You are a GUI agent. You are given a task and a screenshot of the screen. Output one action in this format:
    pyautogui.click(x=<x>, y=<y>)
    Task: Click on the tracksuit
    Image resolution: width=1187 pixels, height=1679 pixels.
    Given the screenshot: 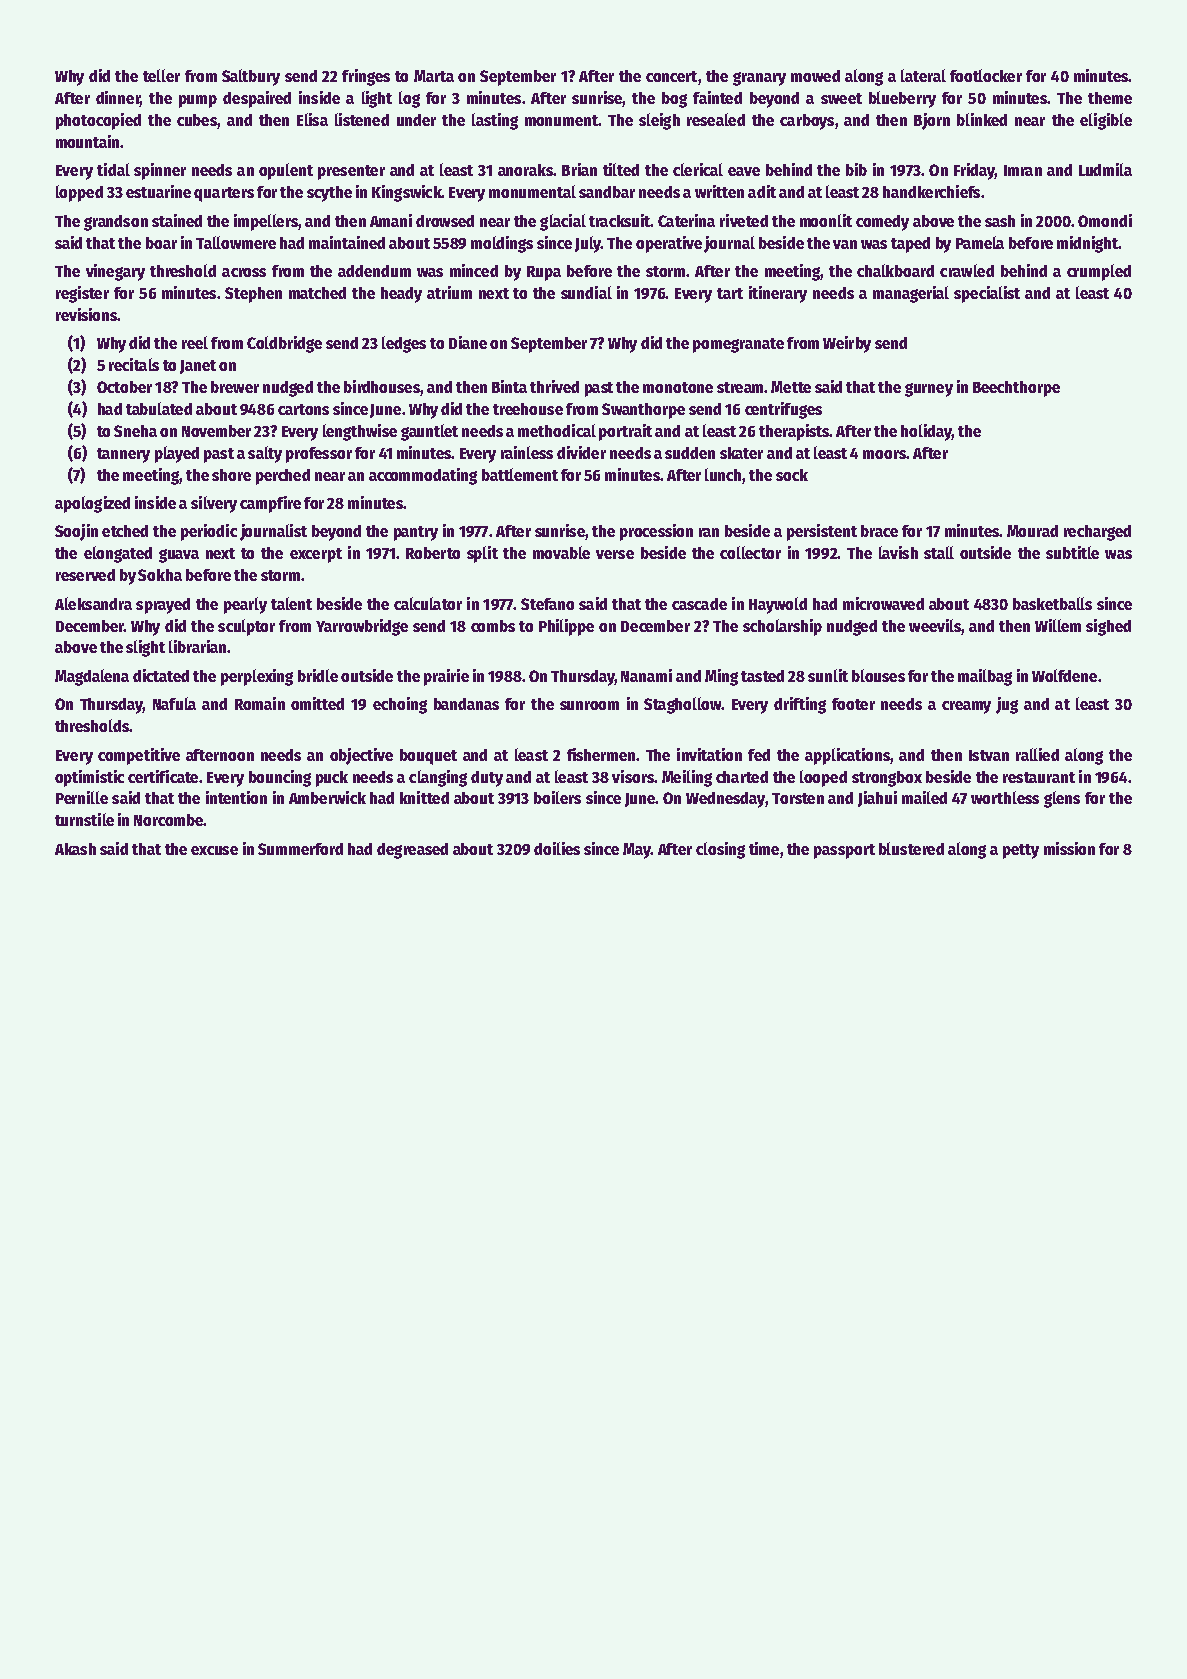 What is the action you would take?
    pyautogui.click(x=620, y=220)
